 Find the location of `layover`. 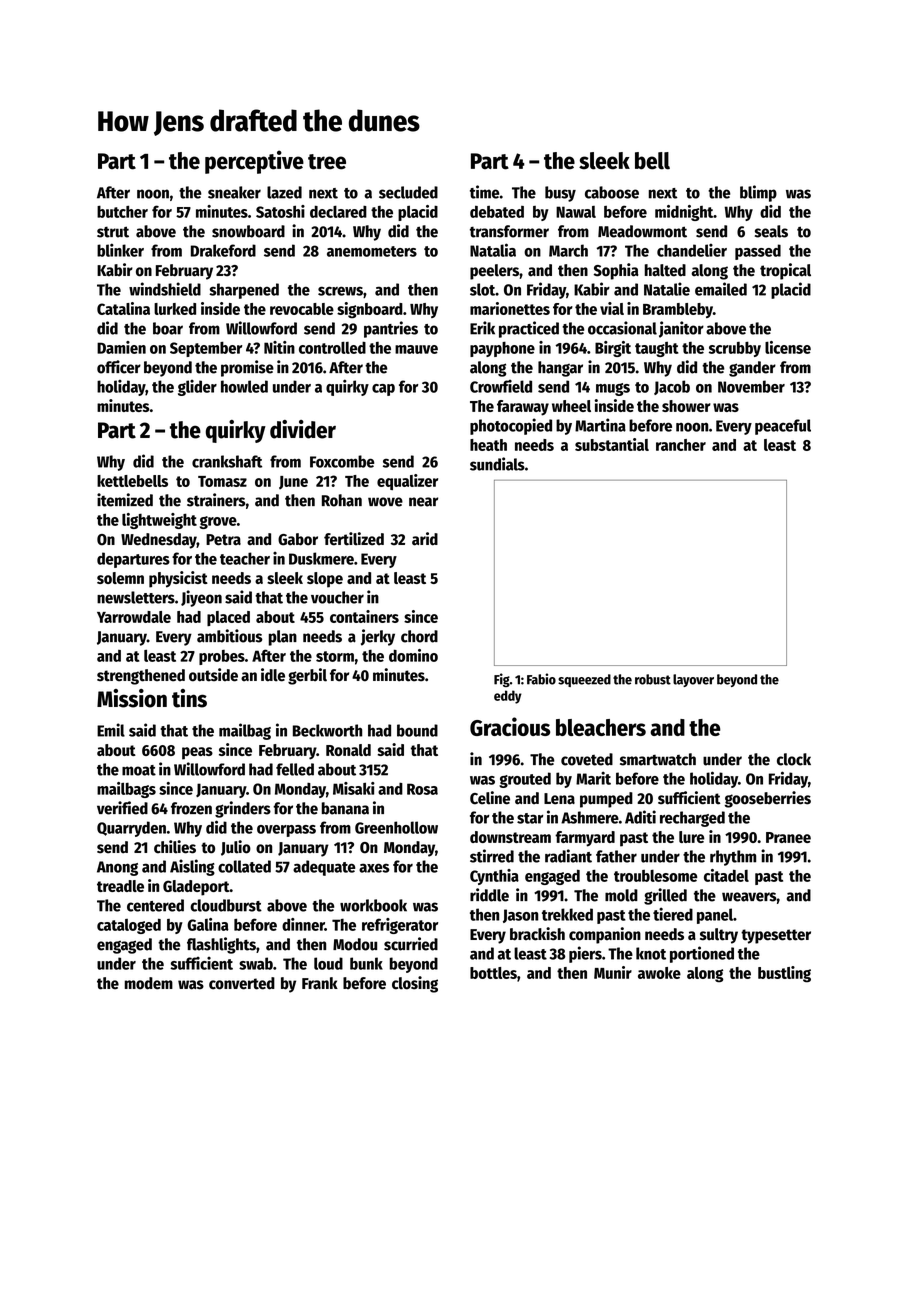

layover is located at coordinates (693, 680).
